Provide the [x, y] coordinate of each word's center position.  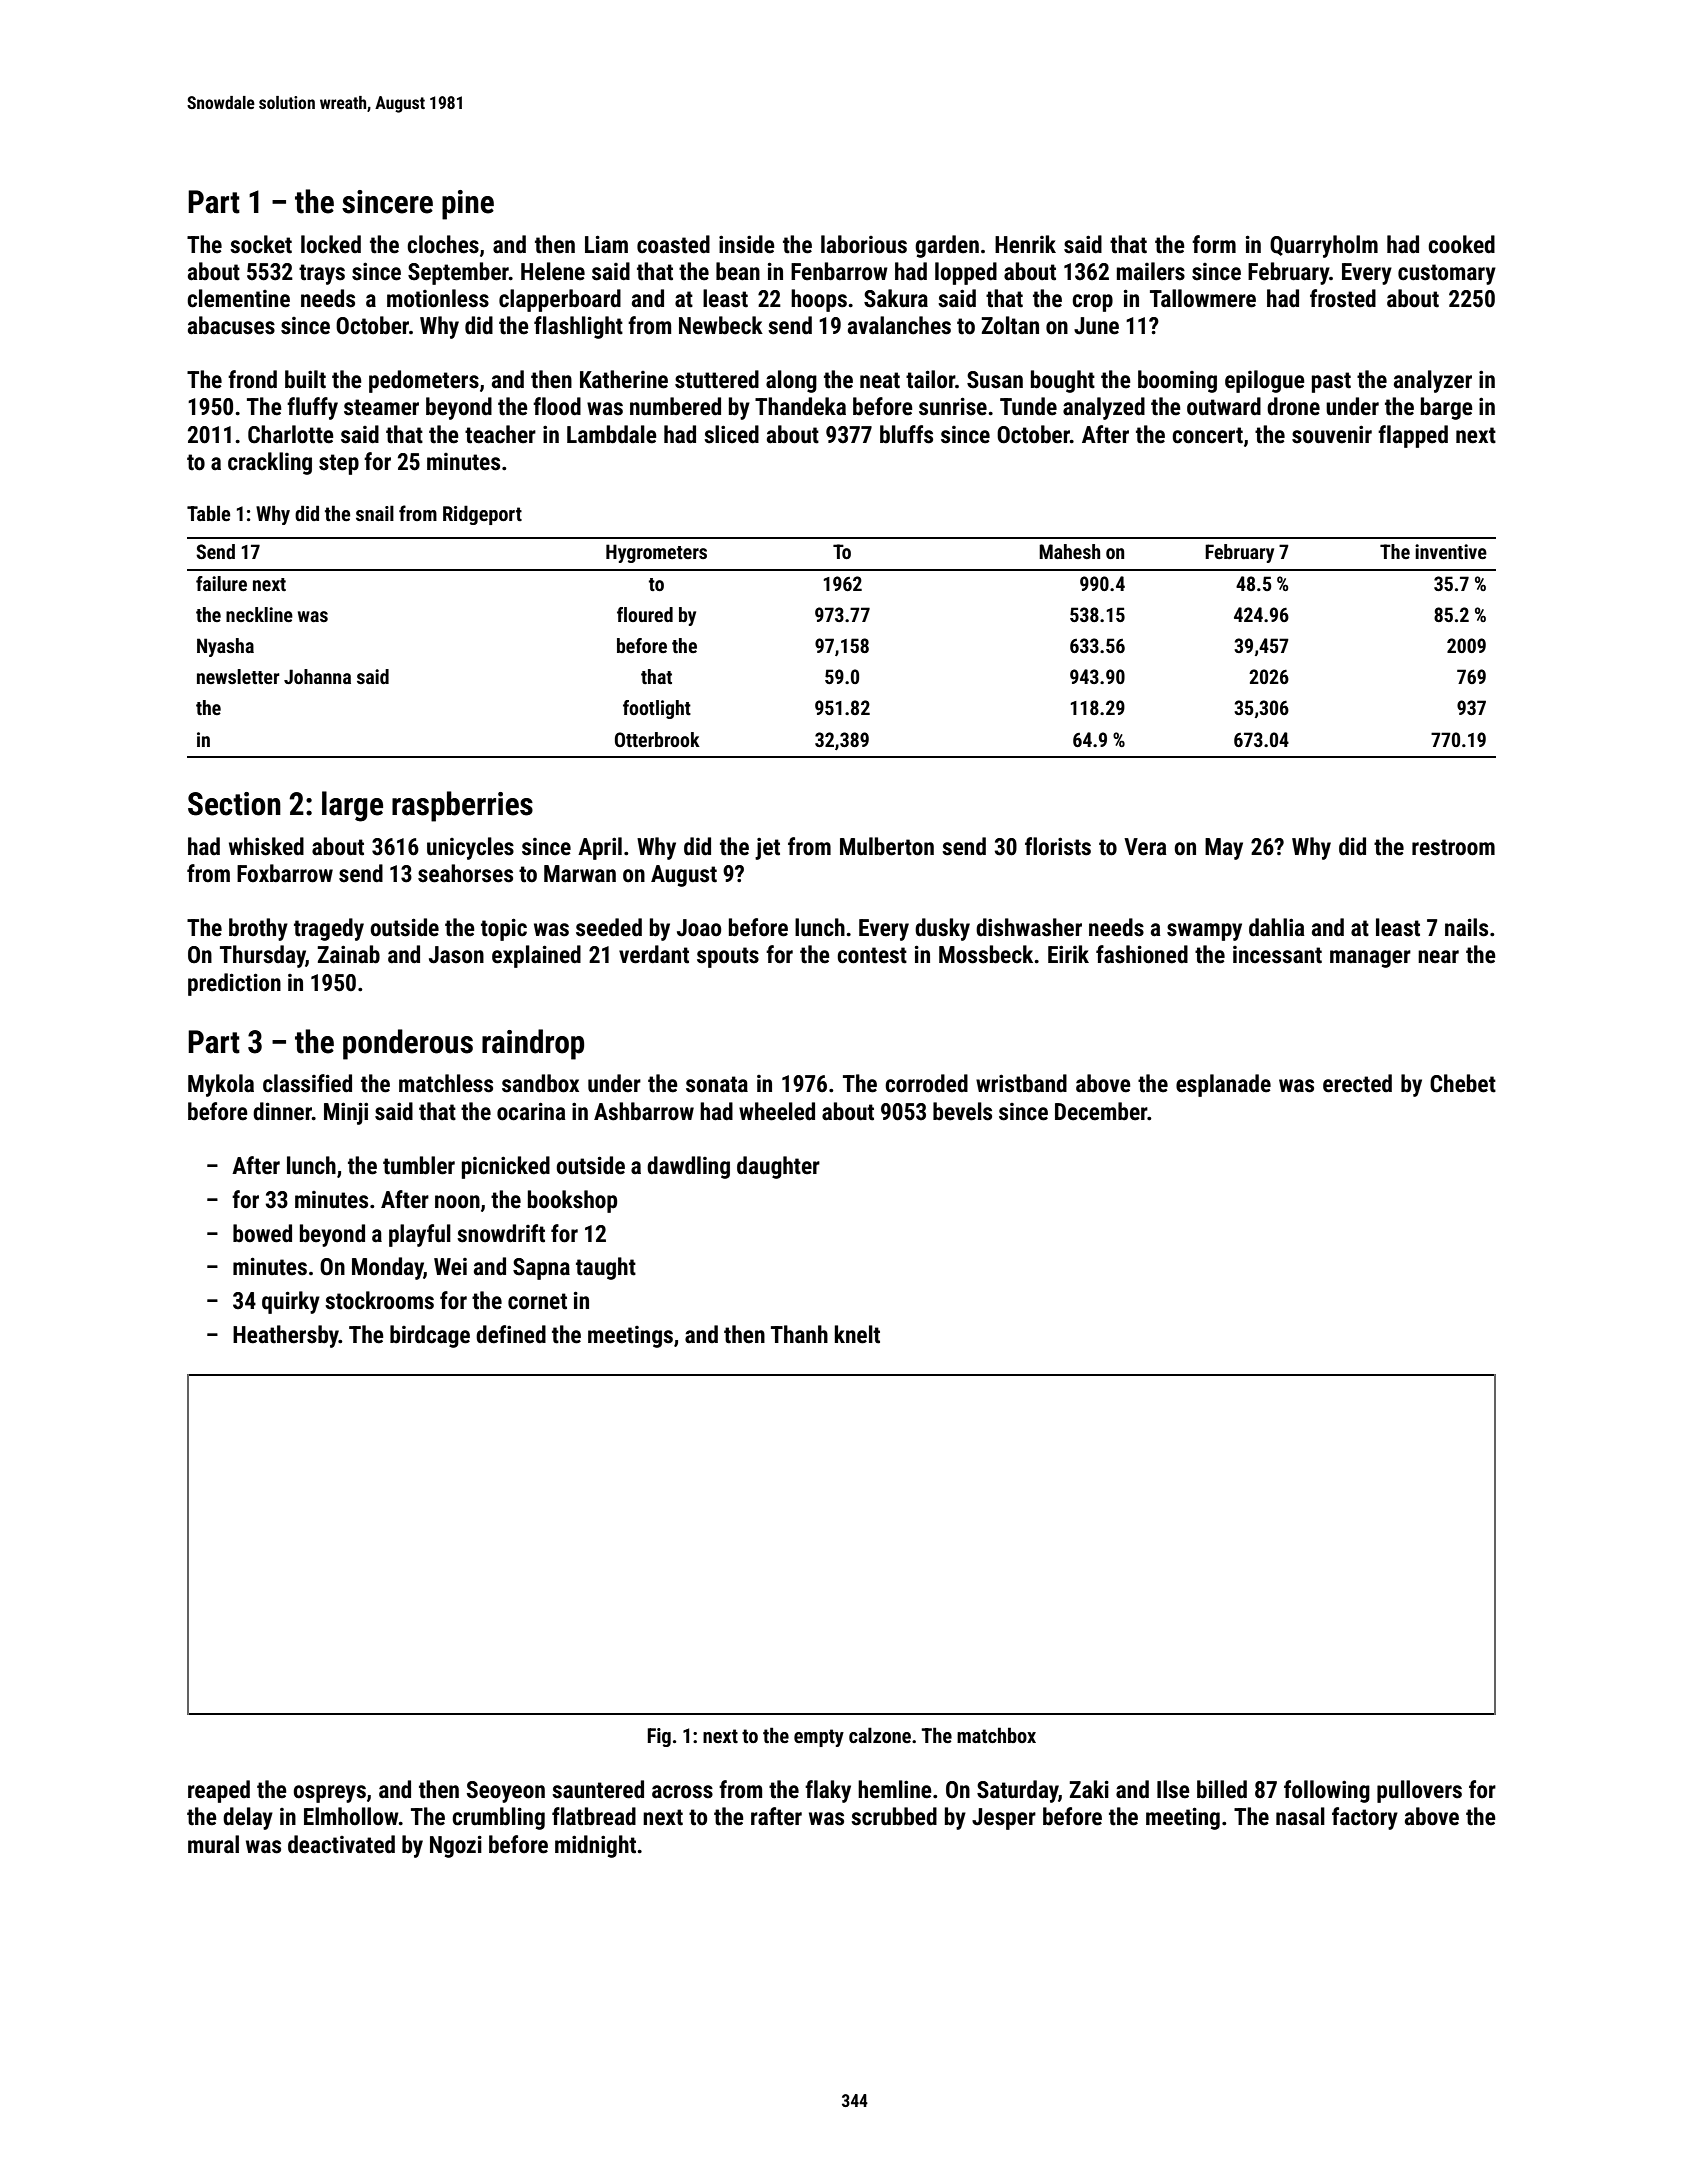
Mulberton [887, 846]
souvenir [1332, 434]
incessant [1277, 955]
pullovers [1419, 1791]
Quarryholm [1324, 246]
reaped [219, 1791]
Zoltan [1010, 325]
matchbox [996, 1735]
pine [468, 205]
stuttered [717, 379]
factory [1365, 1818]
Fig [659, 1737]
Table [209, 513]
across [682, 1792]
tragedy [329, 929]
